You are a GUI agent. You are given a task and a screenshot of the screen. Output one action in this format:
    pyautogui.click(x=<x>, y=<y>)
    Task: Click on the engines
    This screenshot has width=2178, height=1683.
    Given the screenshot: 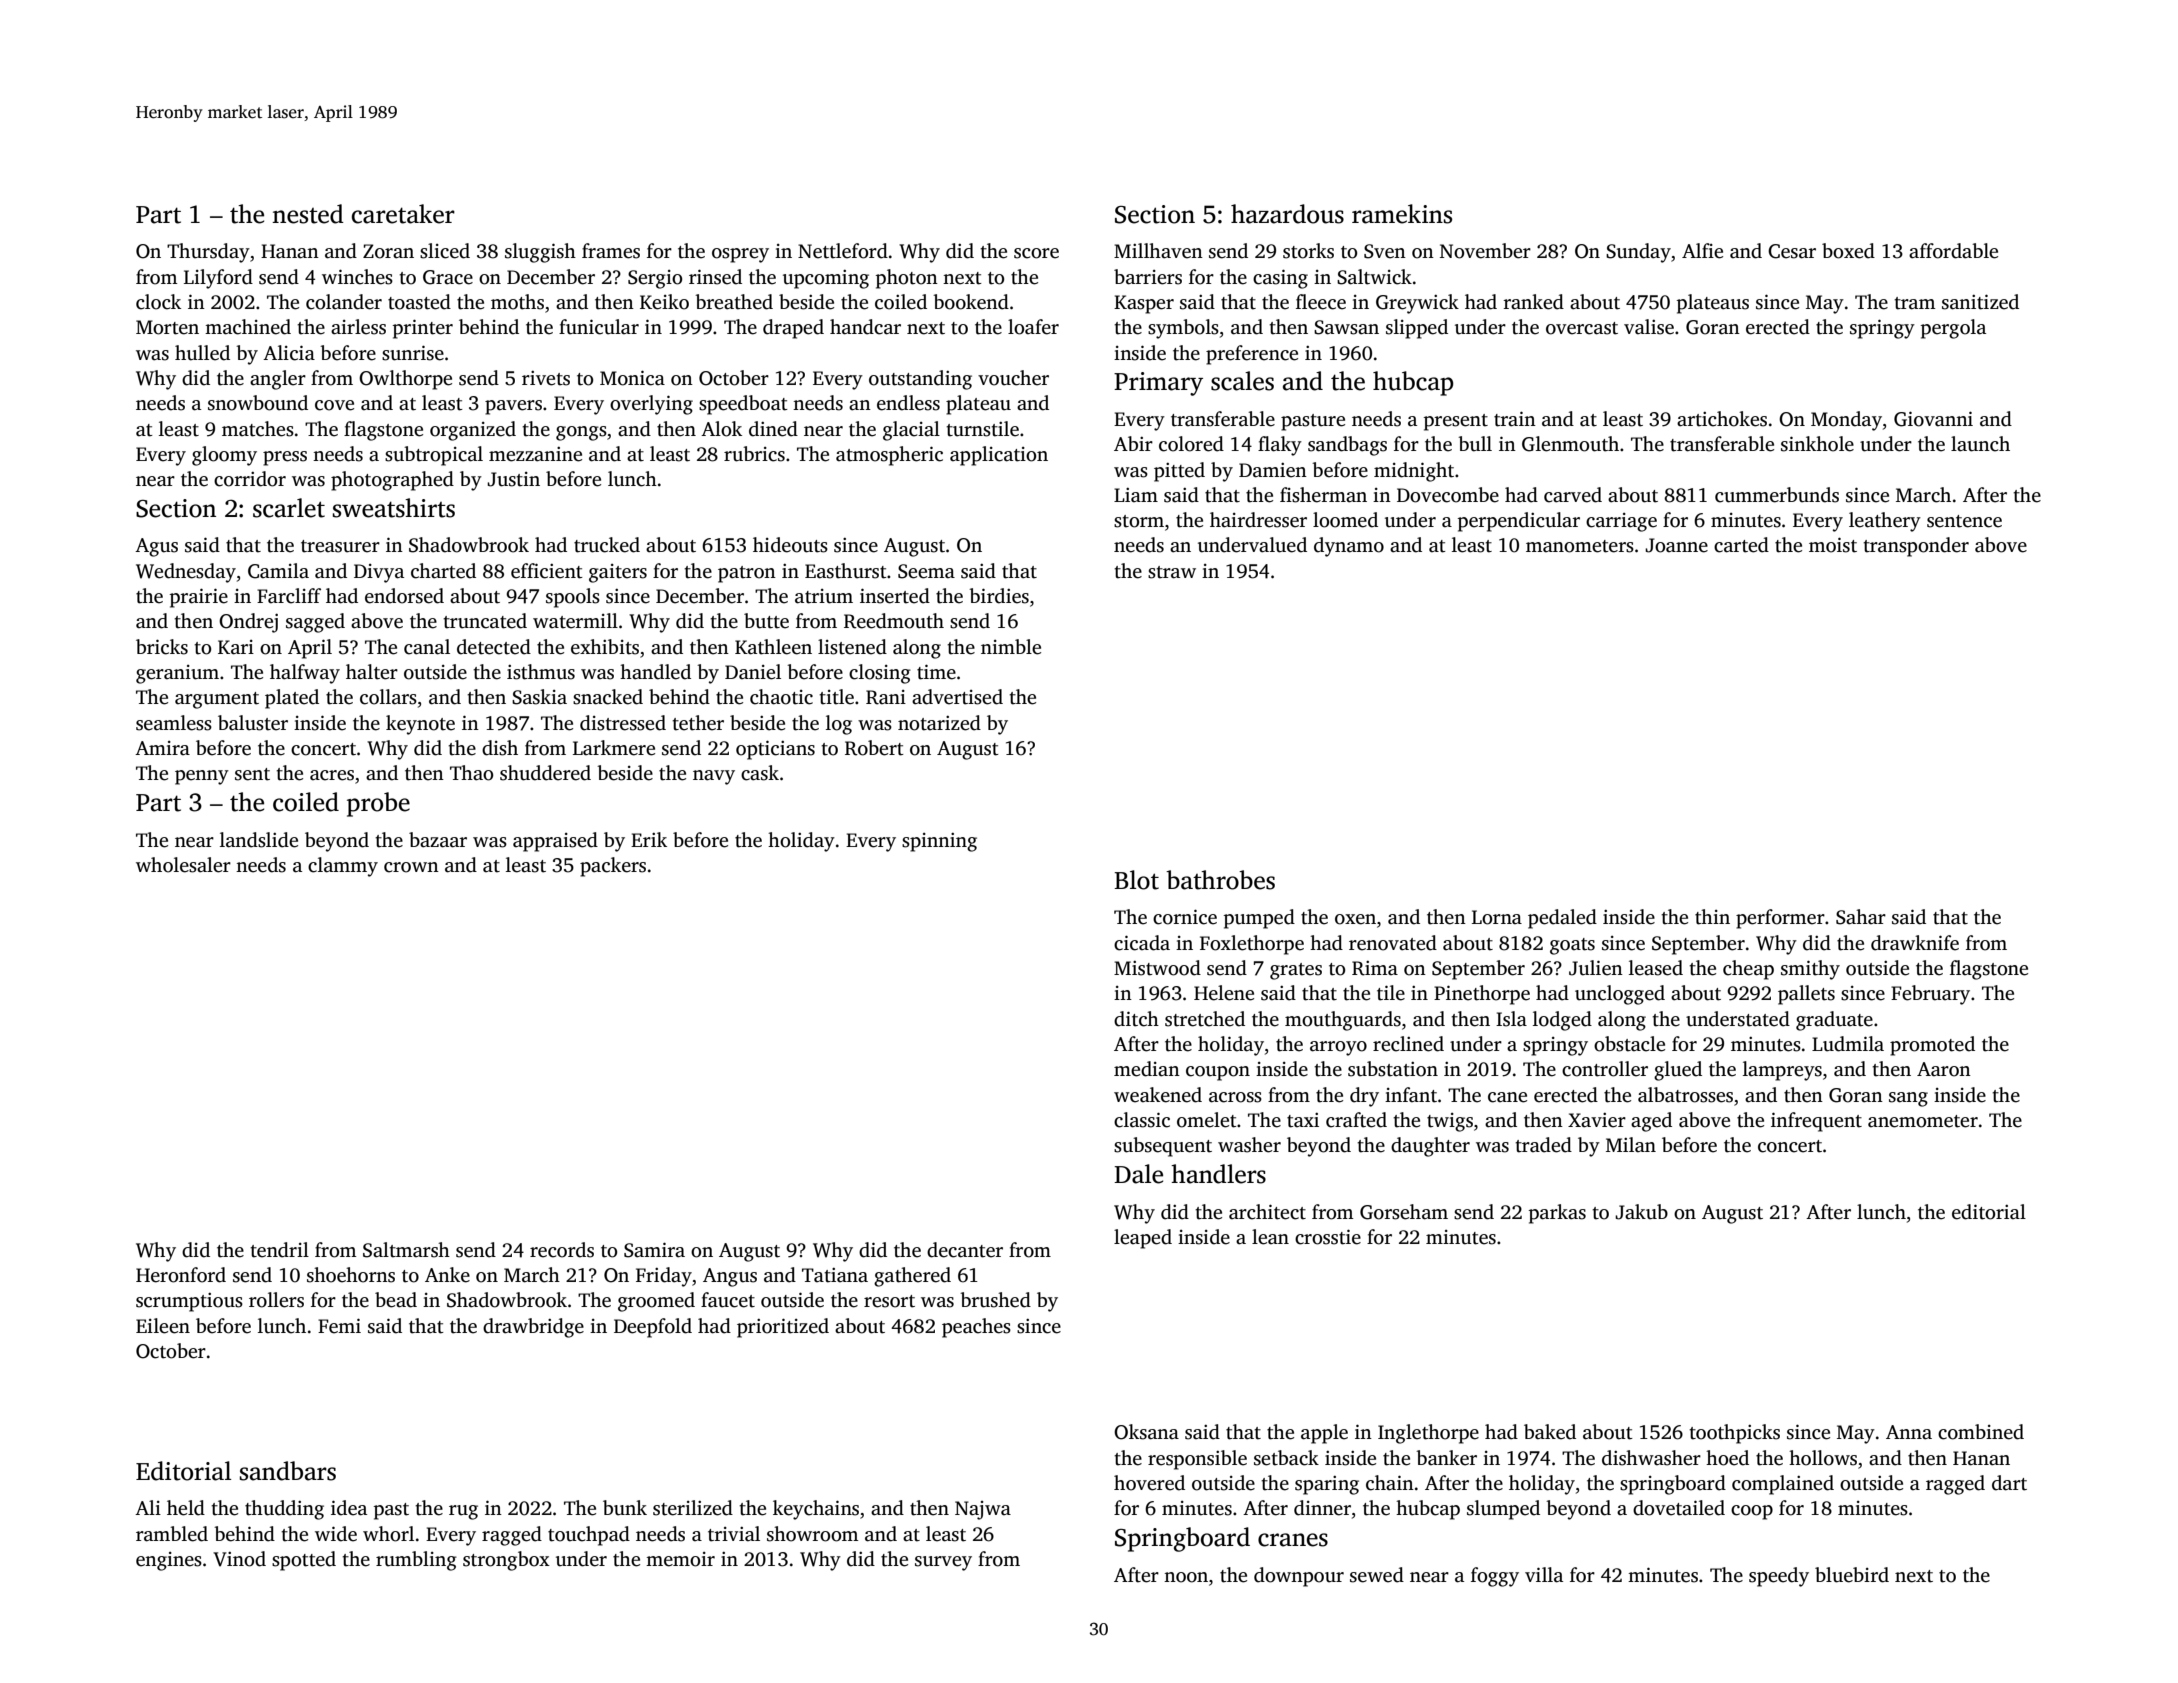 What is the action you would take?
    pyautogui.click(x=169, y=1561)
